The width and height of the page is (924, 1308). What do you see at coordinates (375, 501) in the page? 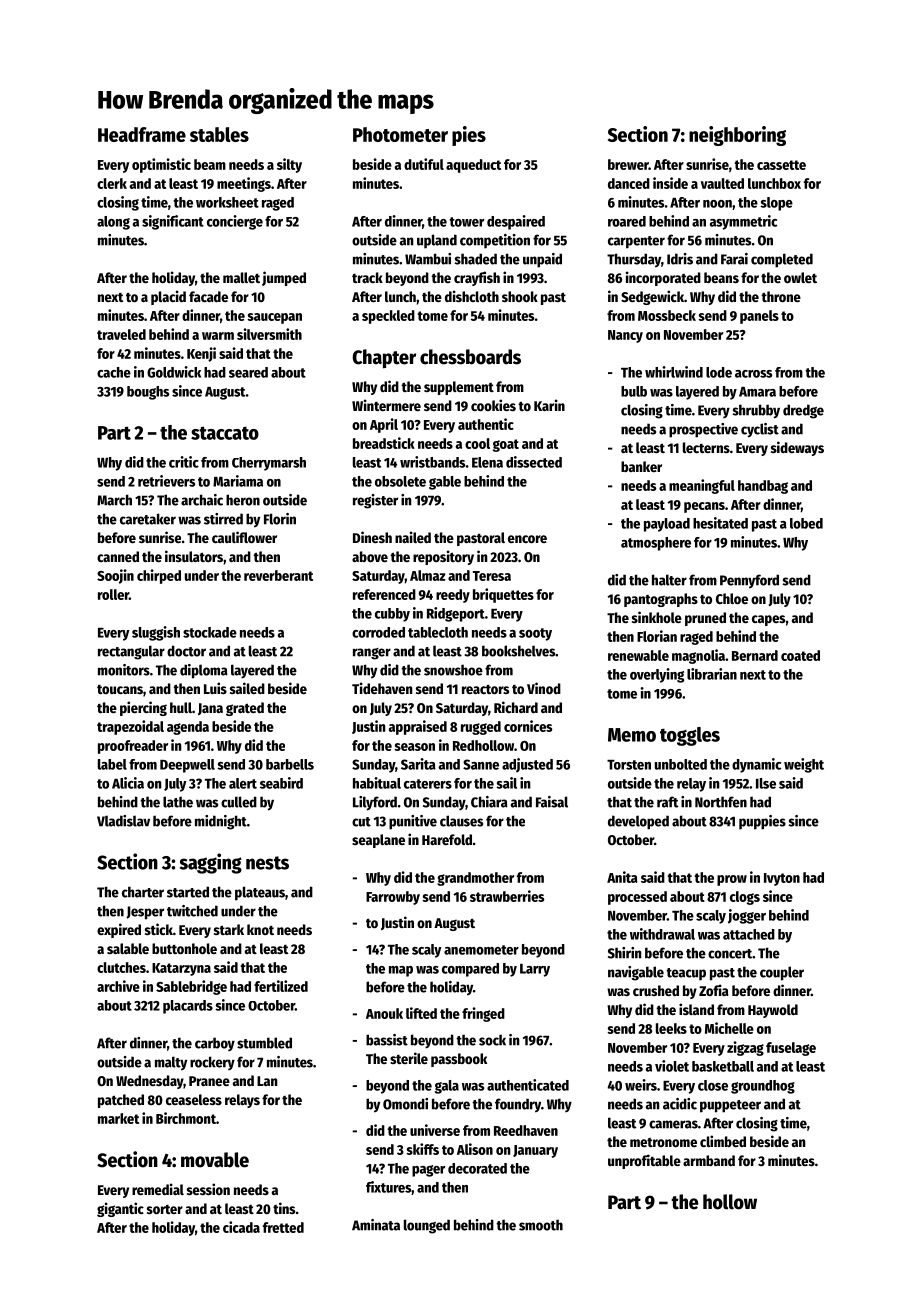
I see `register` at bounding box center [375, 501].
